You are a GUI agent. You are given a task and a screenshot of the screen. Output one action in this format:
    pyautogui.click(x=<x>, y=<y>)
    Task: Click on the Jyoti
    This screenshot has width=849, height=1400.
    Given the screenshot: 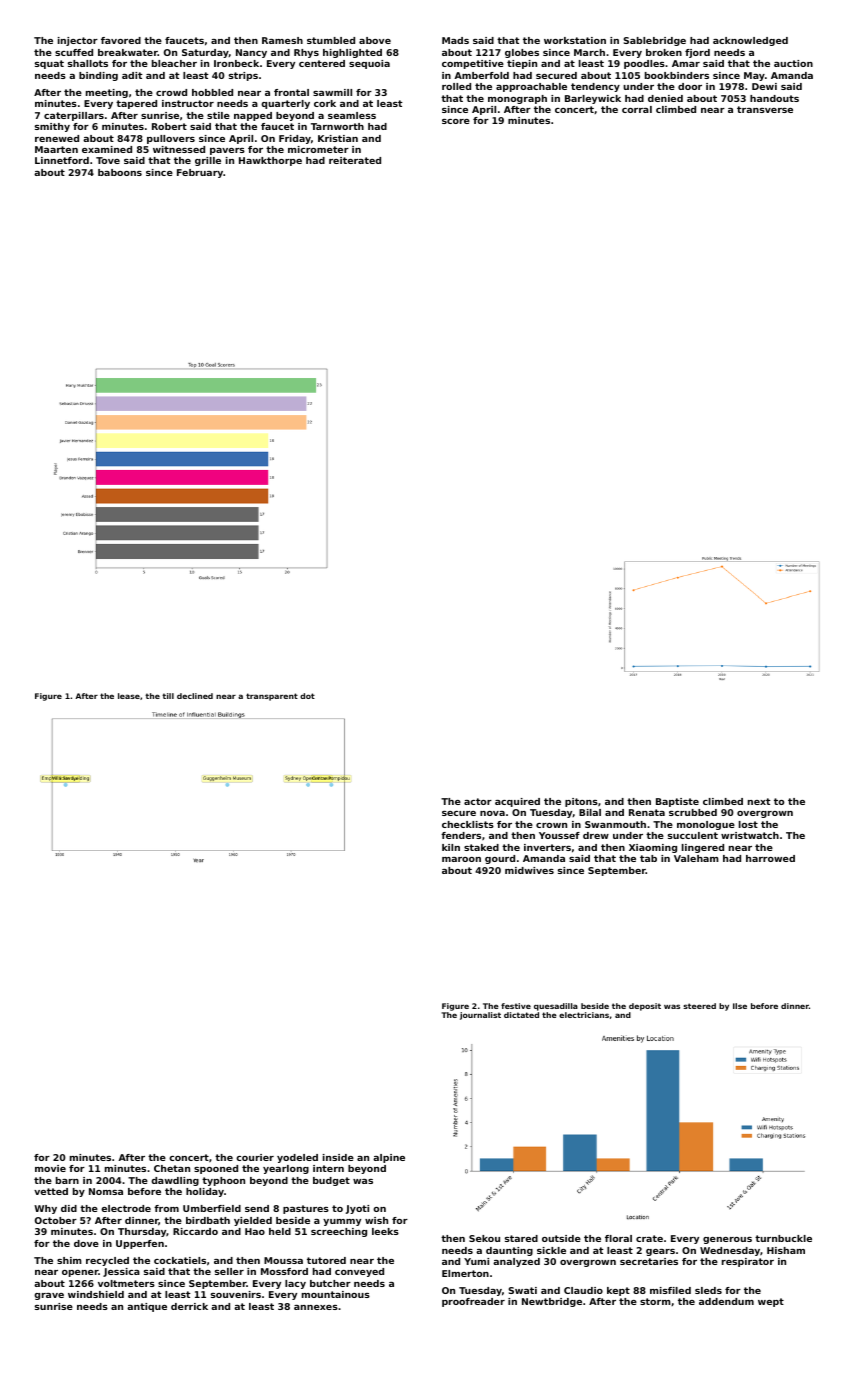 What is the action you would take?
    pyautogui.click(x=357, y=1209)
